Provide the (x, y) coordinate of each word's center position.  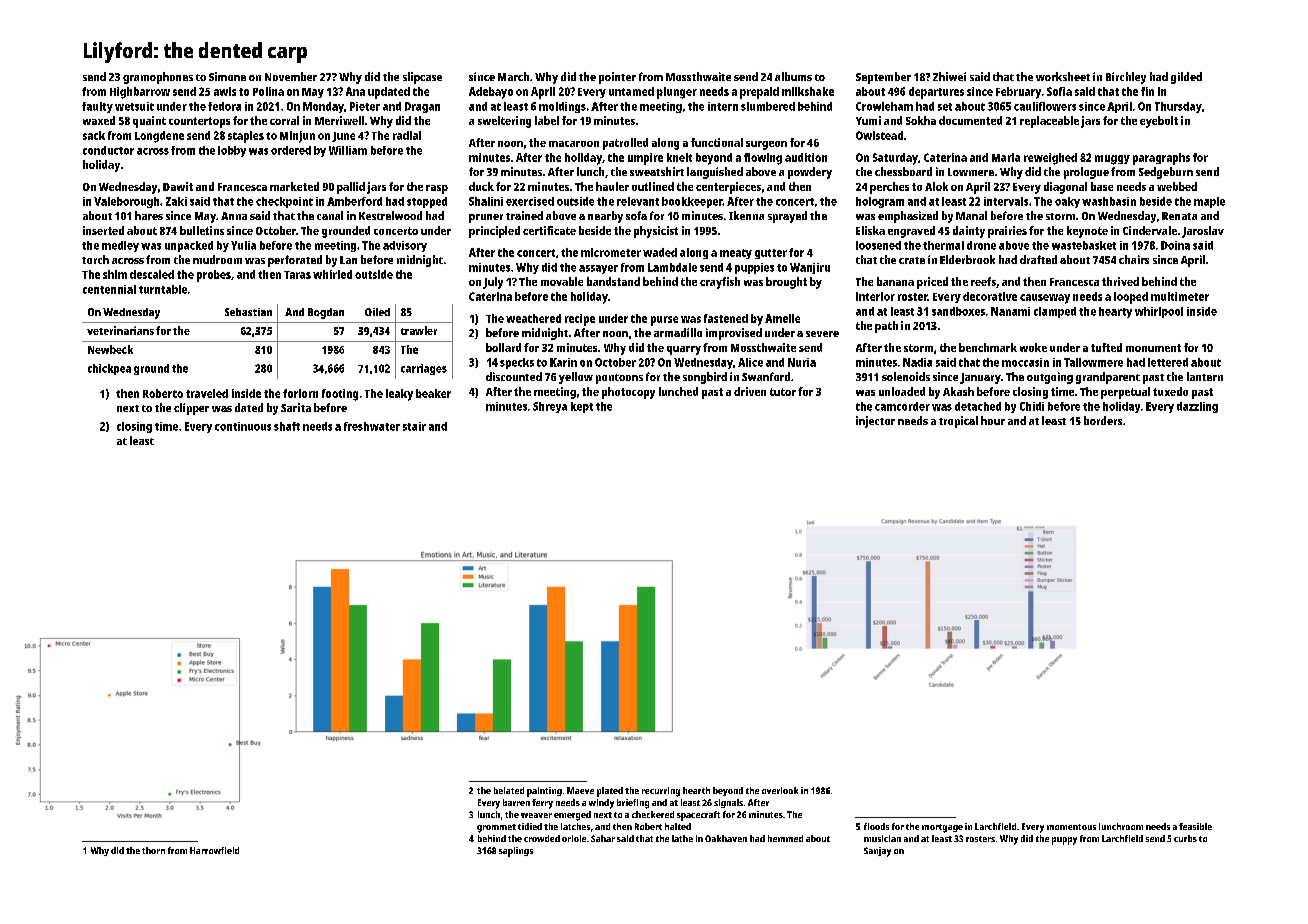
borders (1103, 420)
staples (246, 137)
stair (414, 426)
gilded (1186, 78)
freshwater (372, 426)
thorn (153, 850)
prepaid (759, 93)
